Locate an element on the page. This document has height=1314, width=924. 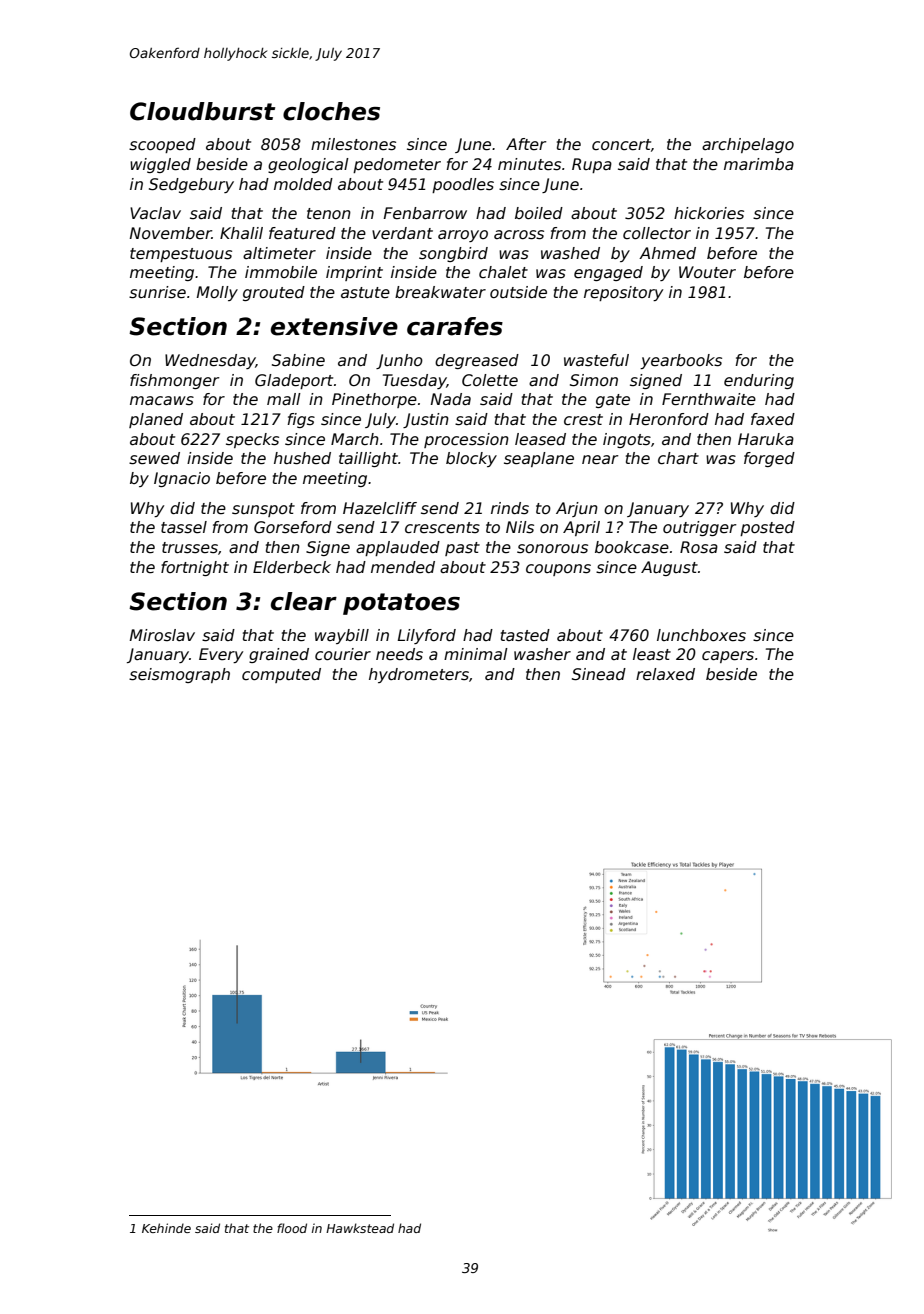
archipelago is located at coordinates (748, 145).
